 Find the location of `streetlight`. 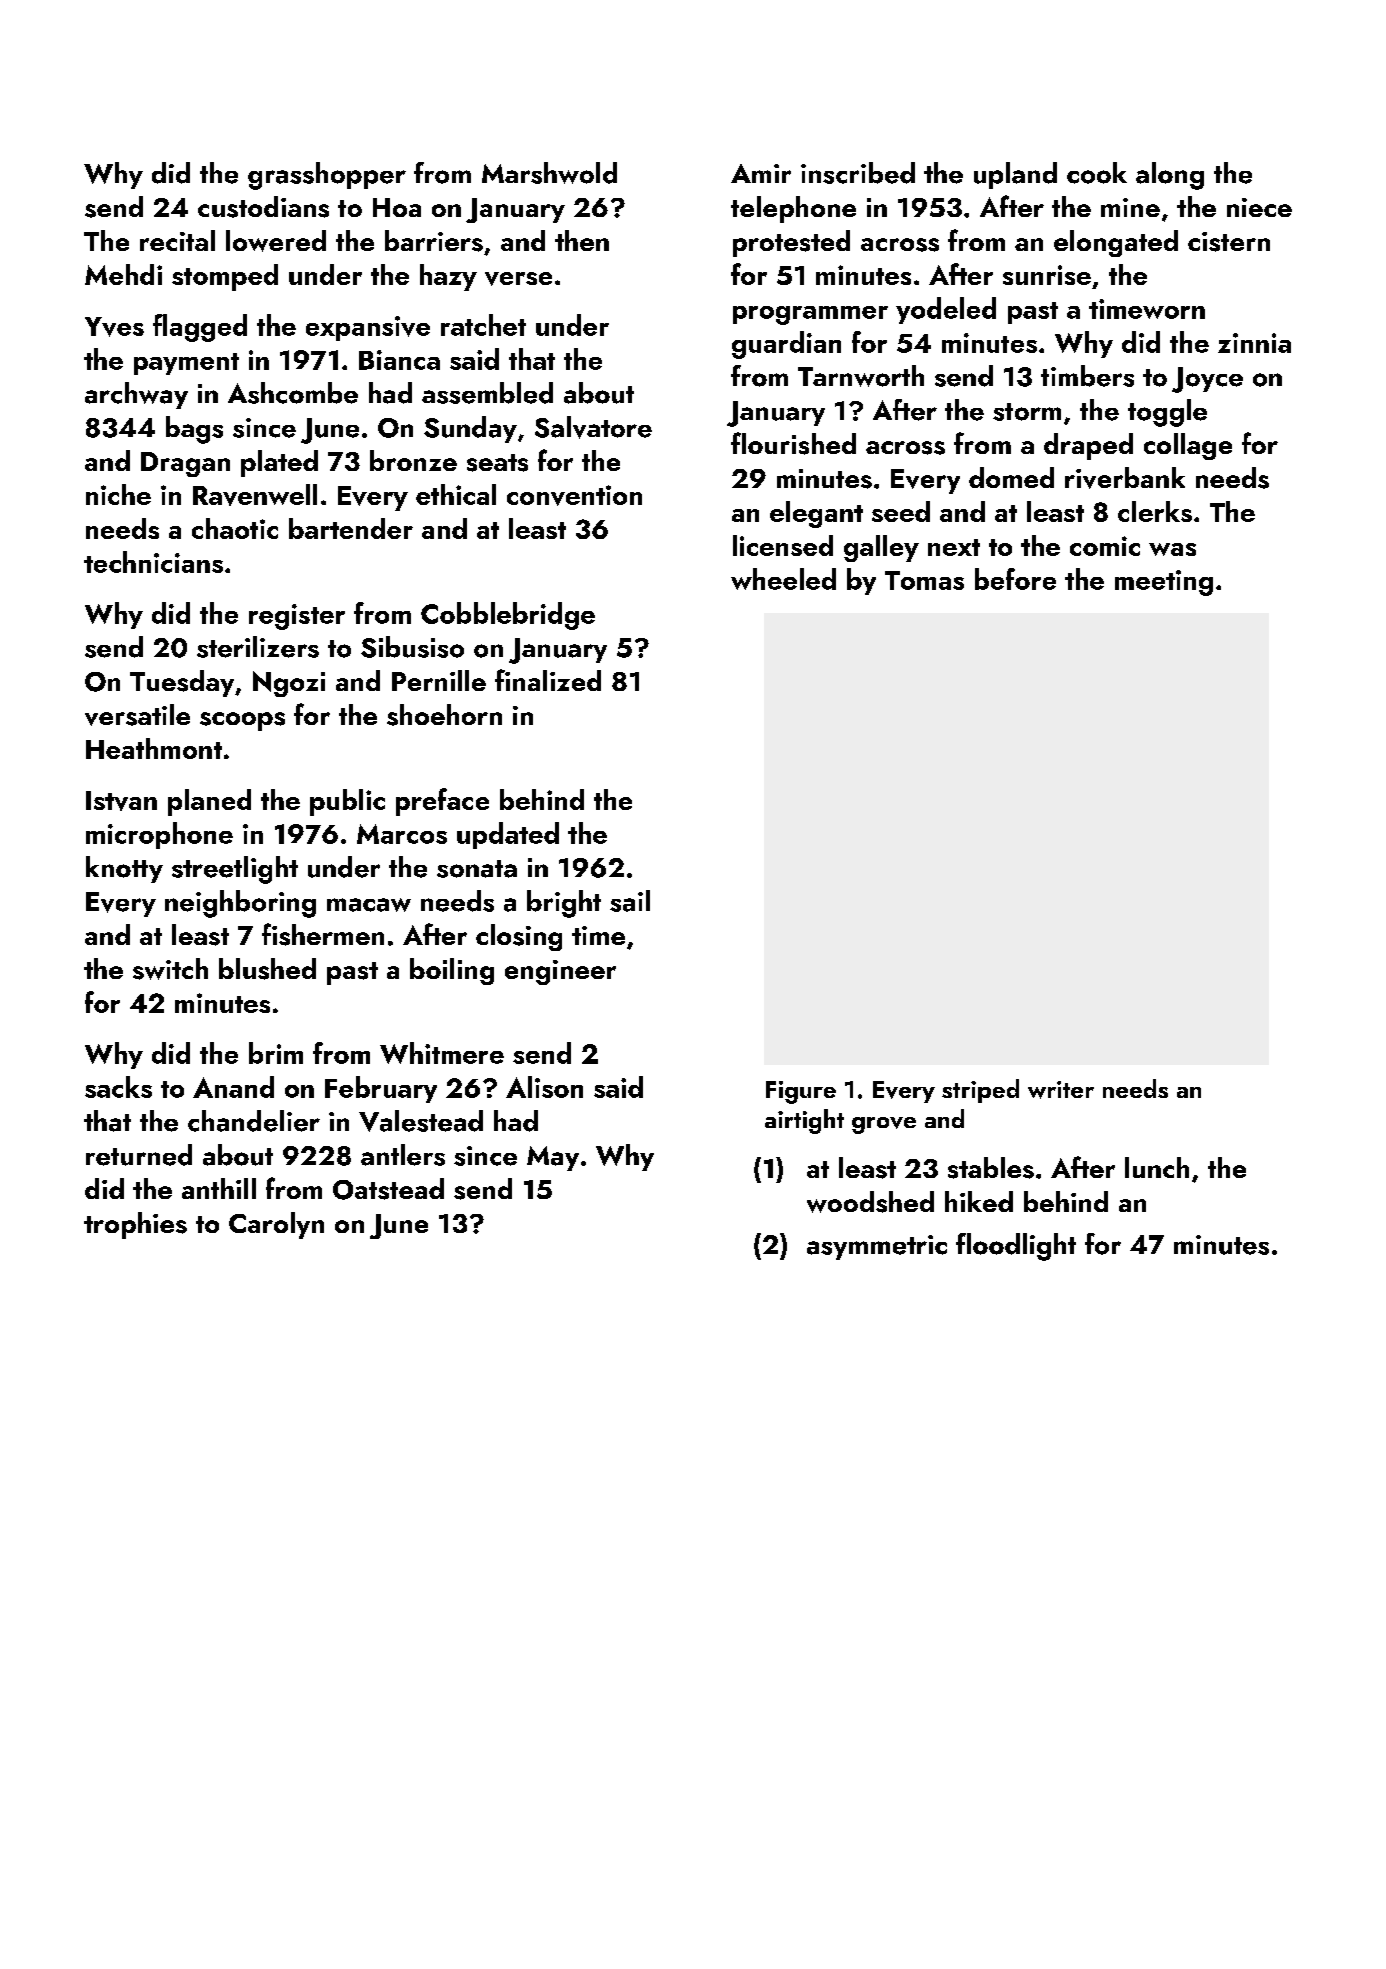

streetlight is located at coordinates (235, 870).
